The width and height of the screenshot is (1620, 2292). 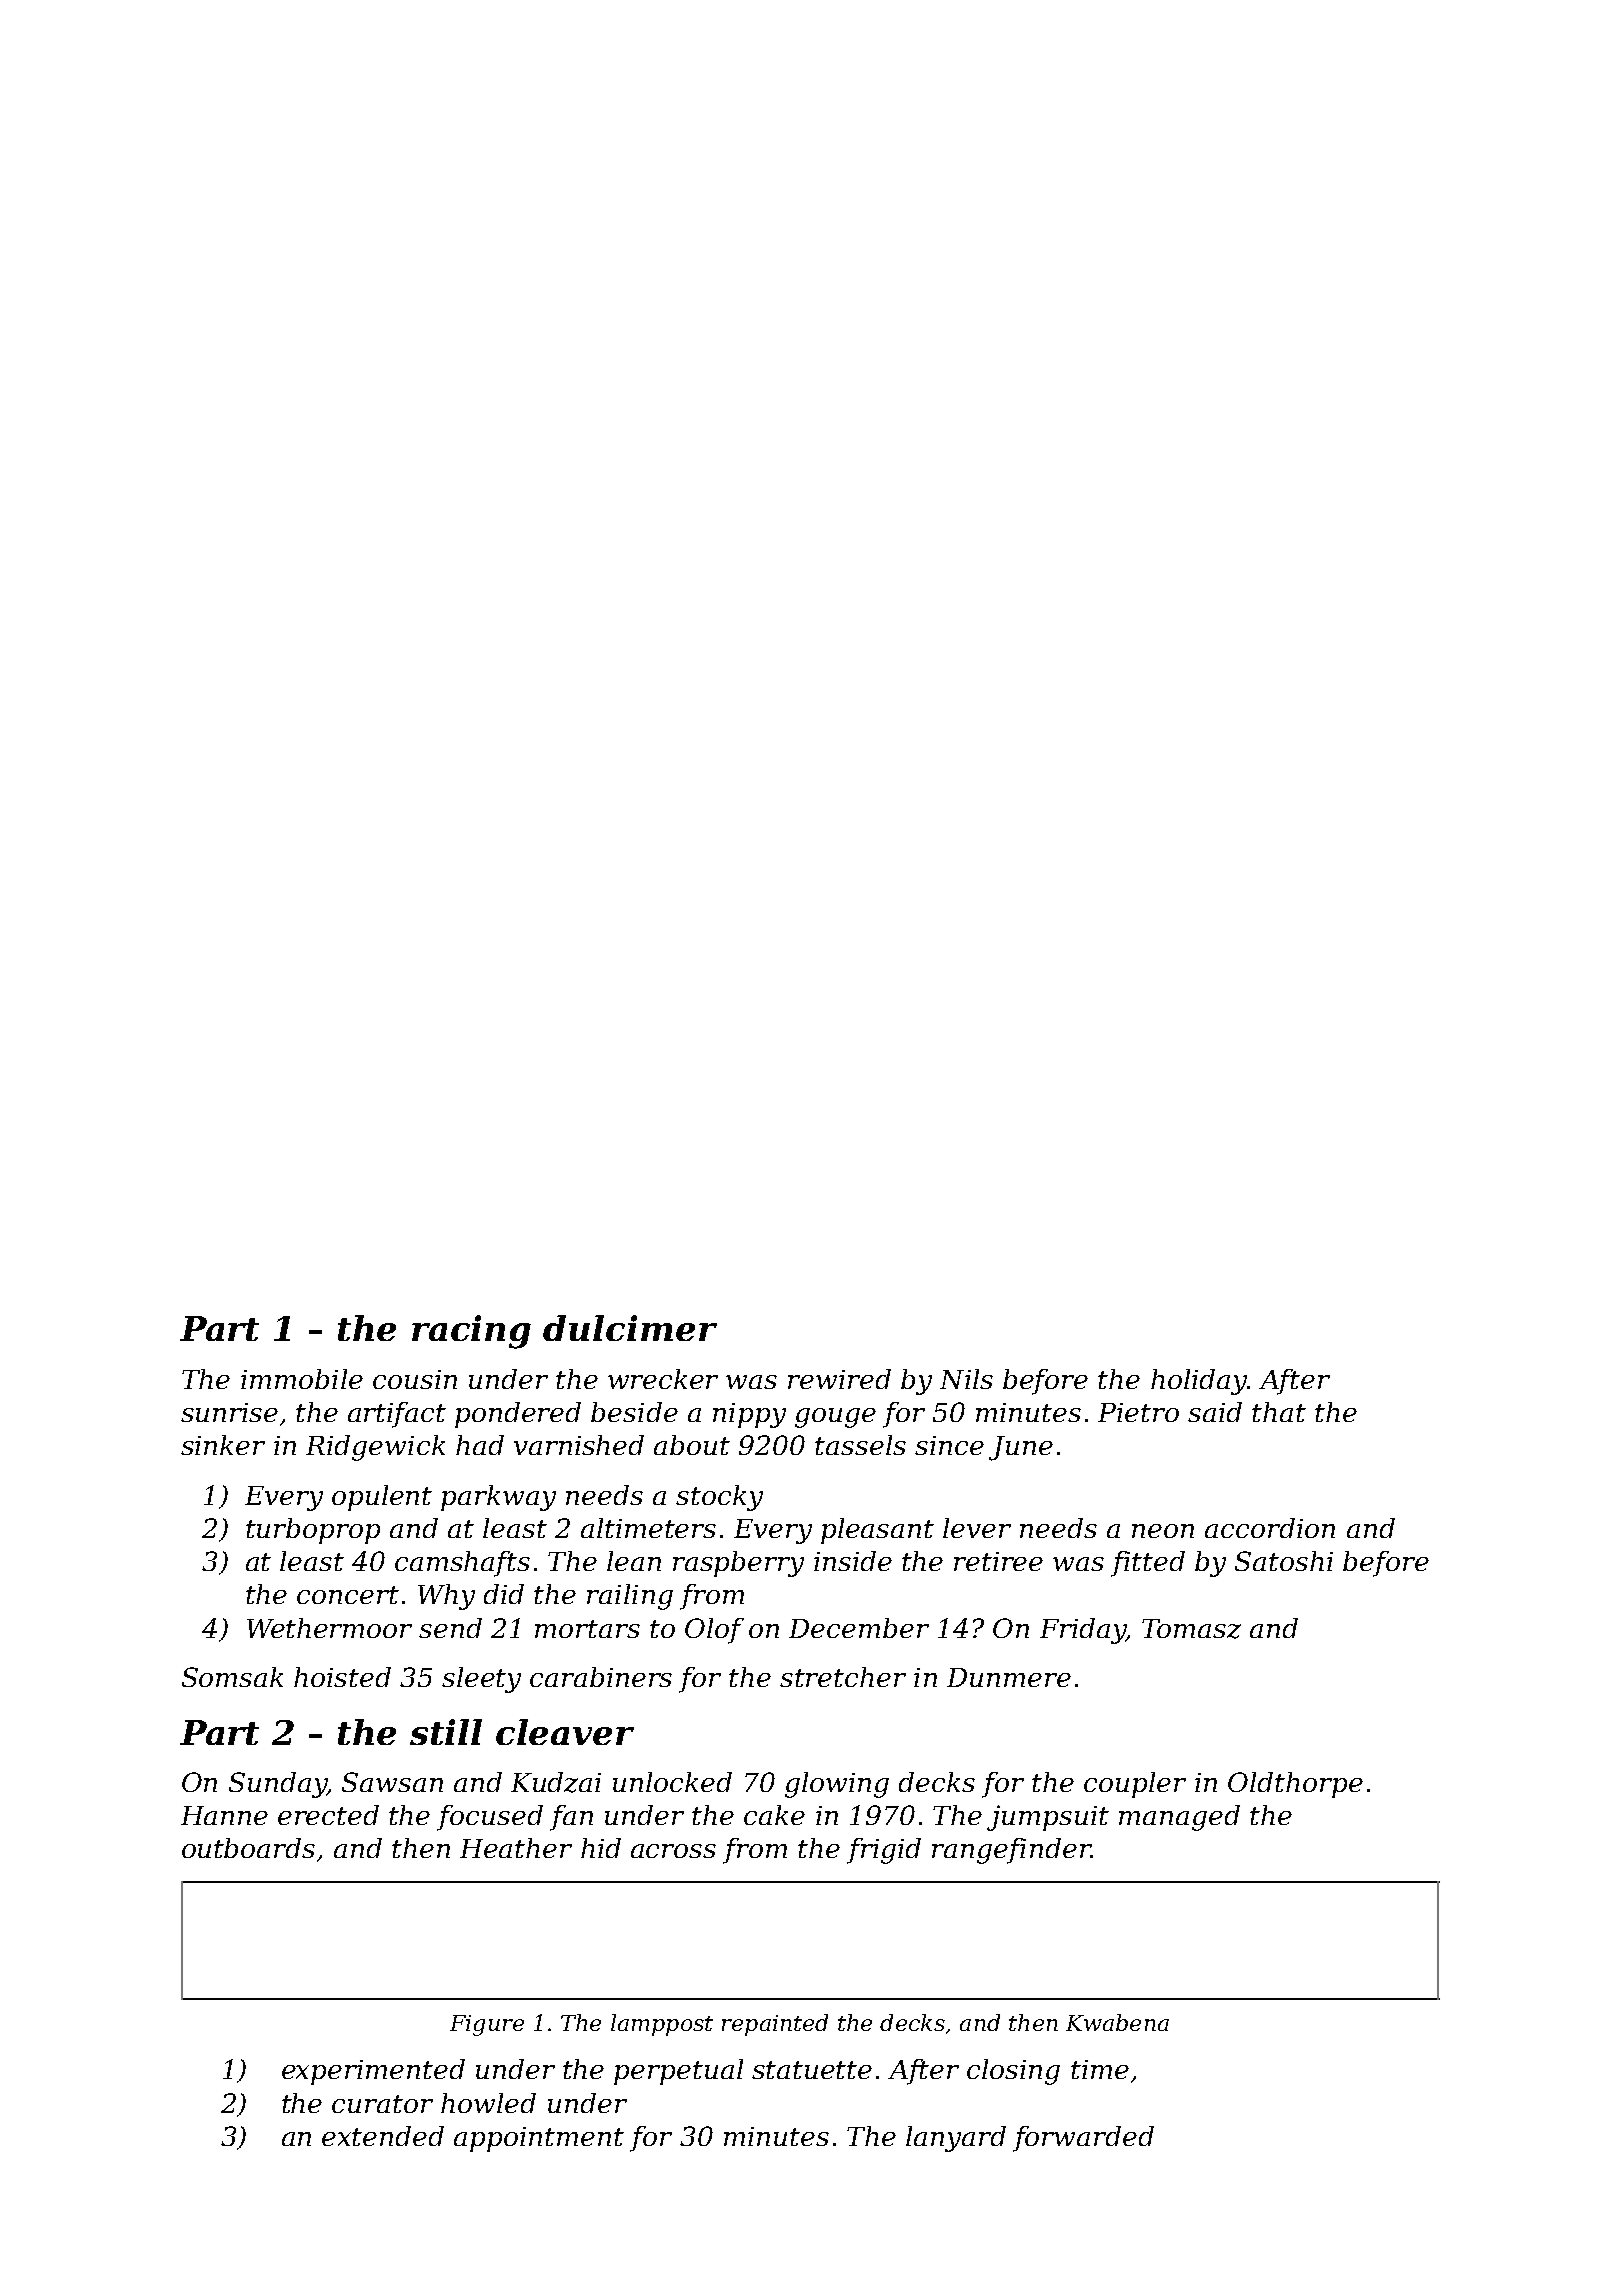 What do you see at coordinates (383, 2136) in the screenshot?
I see `extended` at bounding box center [383, 2136].
